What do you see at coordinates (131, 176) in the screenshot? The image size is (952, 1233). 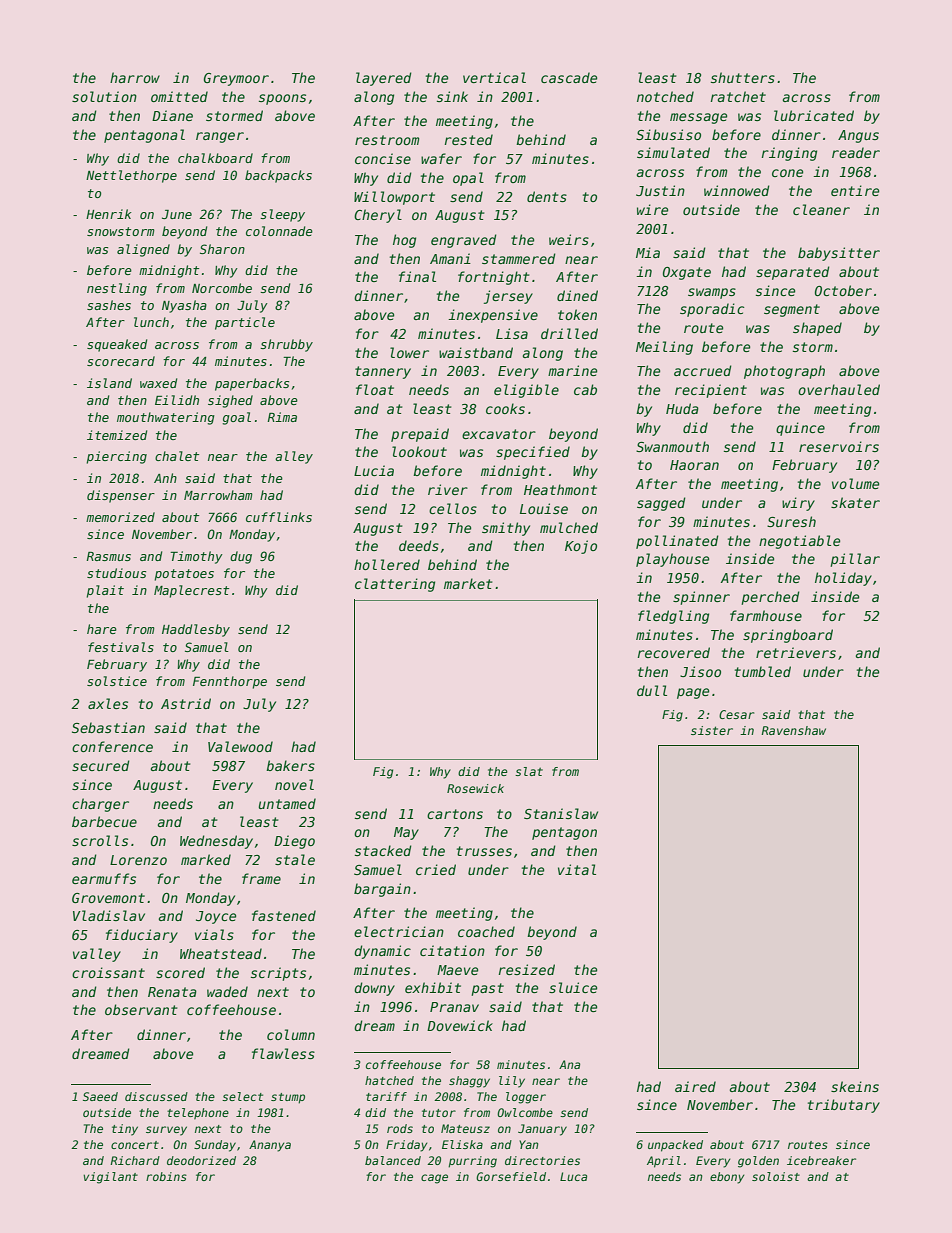 I see `Nettlethorpe` at bounding box center [131, 176].
